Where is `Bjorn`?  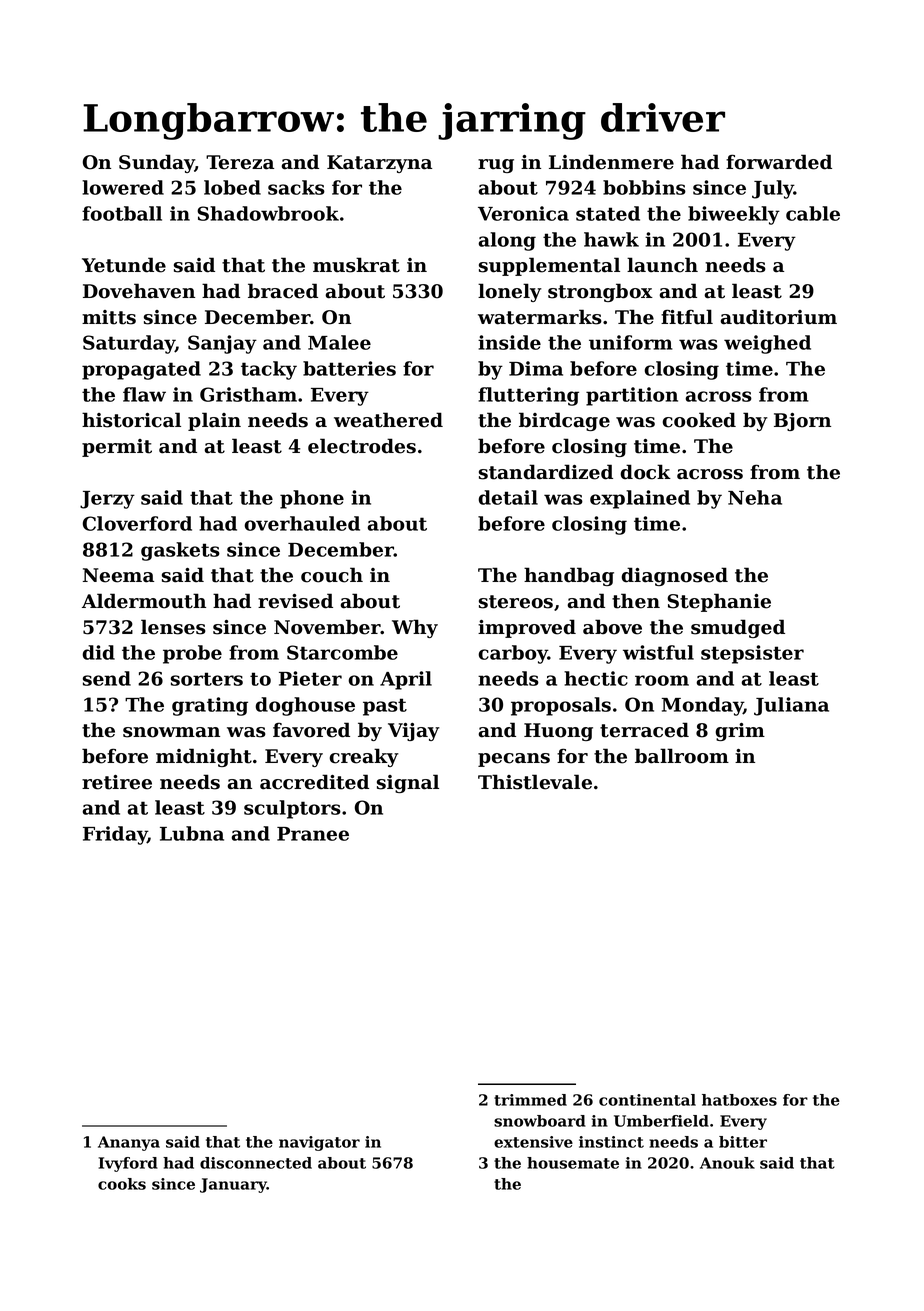
Bjorn is located at coordinates (802, 422).
